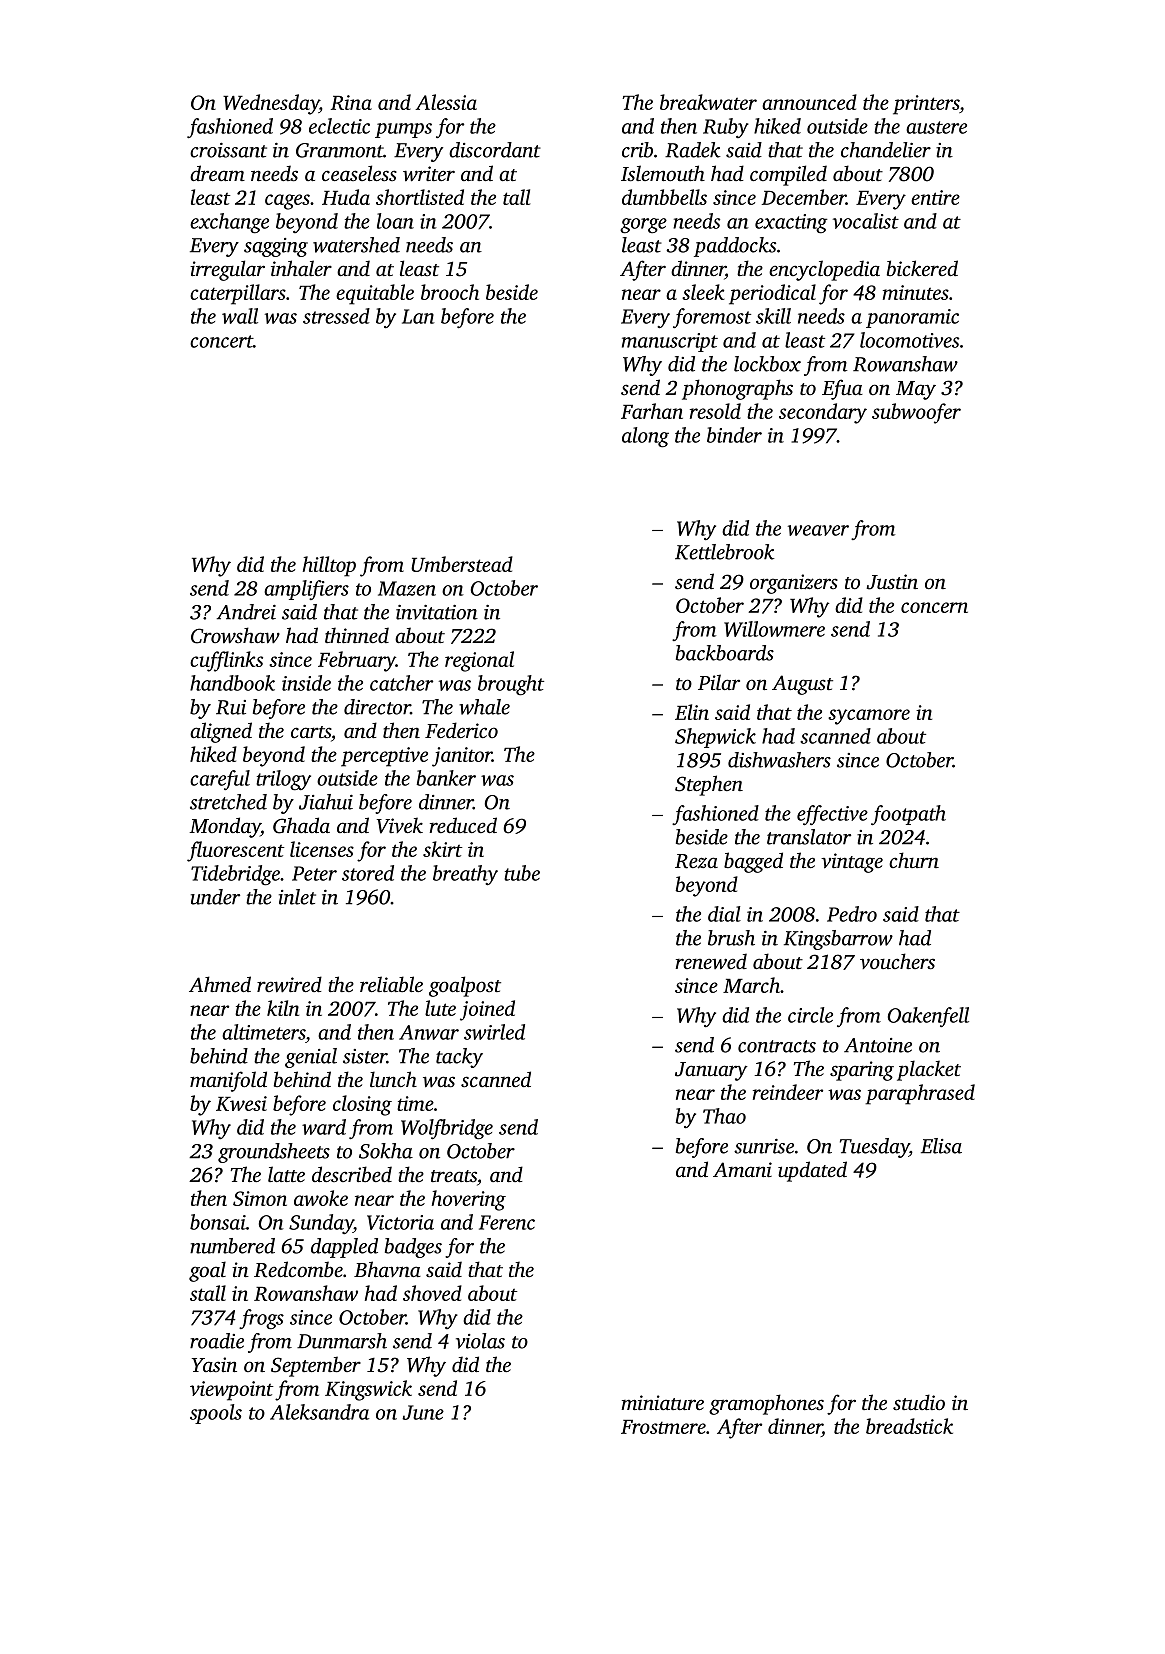  Describe the element at coordinates (221, 341) in the screenshot. I see `concert` at that location.
